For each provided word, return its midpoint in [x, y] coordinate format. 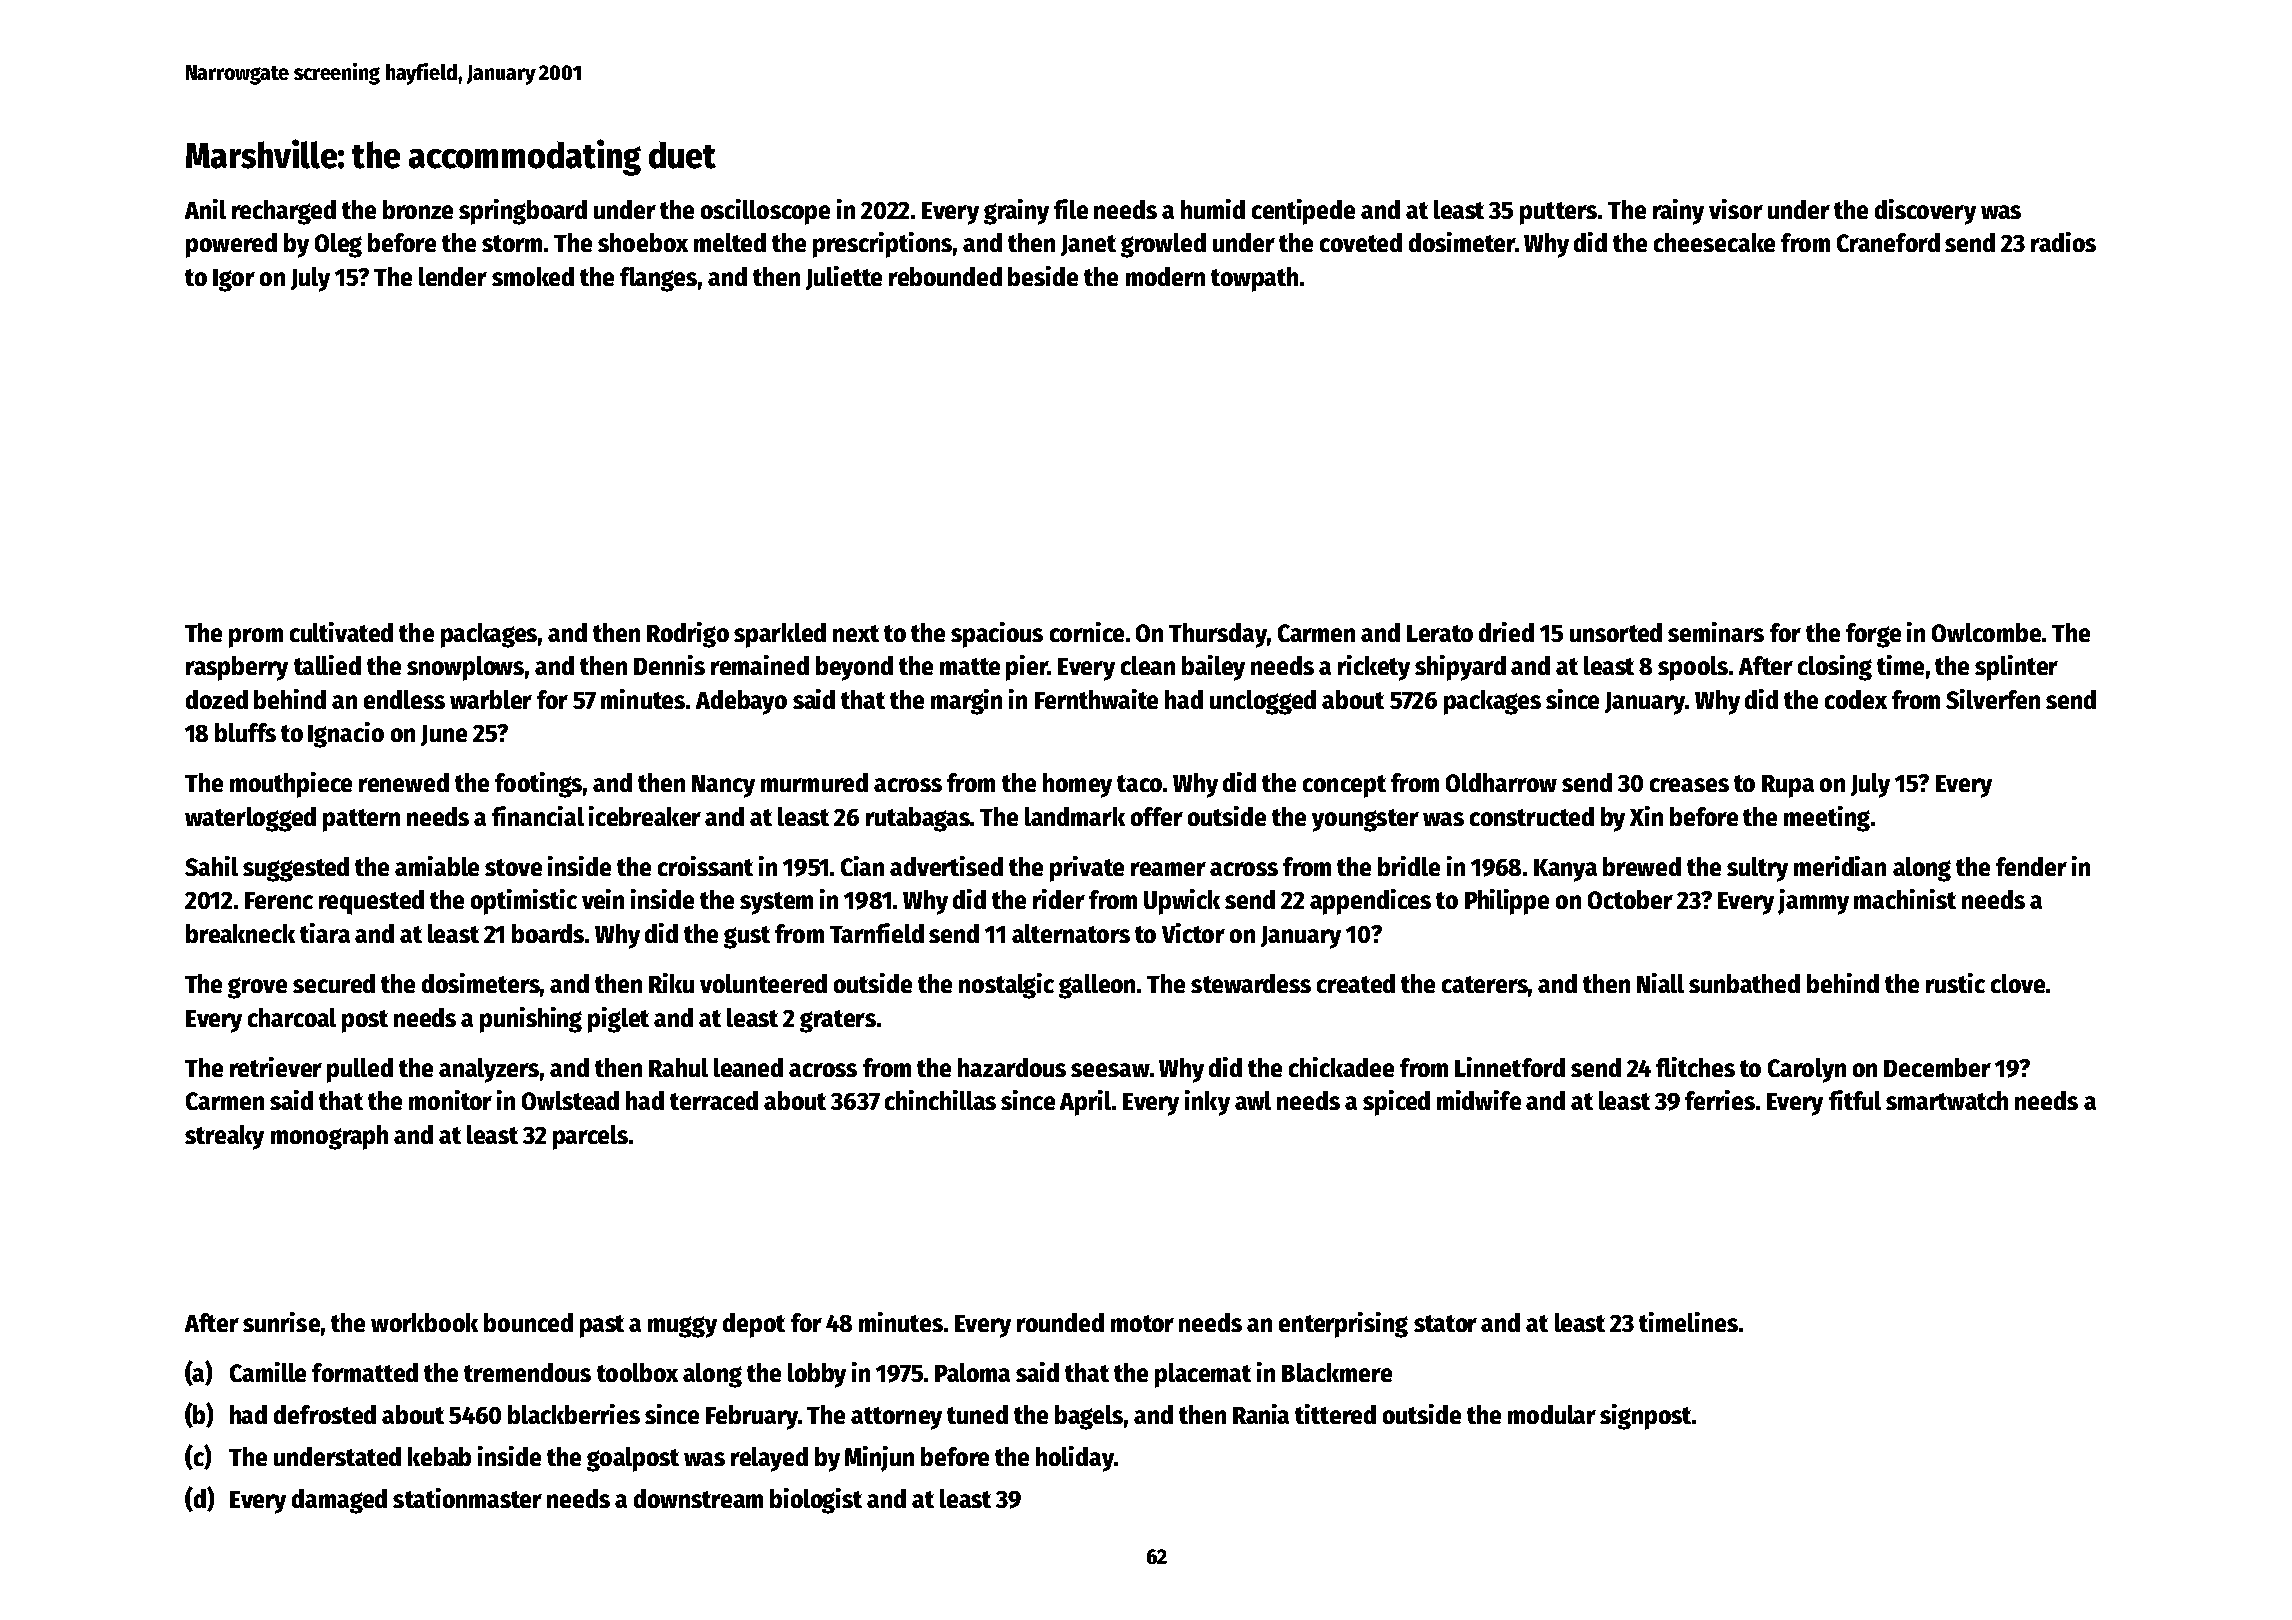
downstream [698, 1498]
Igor [234, 280]
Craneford [1888, 242]
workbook [424, 1322]
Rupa [1788, 786]
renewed [404, 782]
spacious [997, 635]
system [776, 903]
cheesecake [1714, 242]
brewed [1642, 866]
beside [1043, 276]
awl [1253, 1100]
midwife [1479, 1100]
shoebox [643, 242]
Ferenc [279, 900]
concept [1344, 786]
